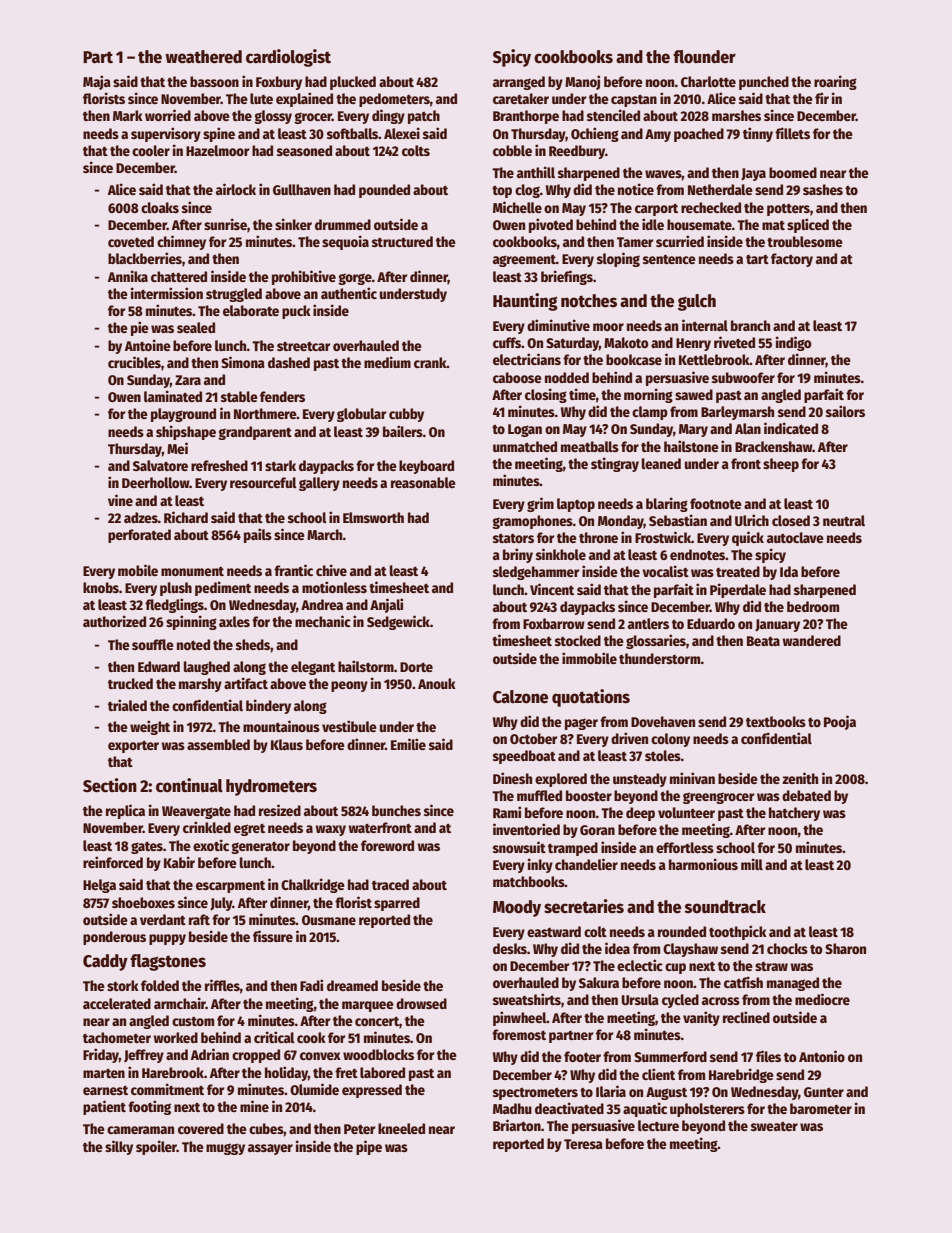 Image resolution: width=952 pixels, height=1233 pixels. What do you see at coordinates (349, 726) in the screenshot?
I see `vestibule` at bounding box center [349, 726].
